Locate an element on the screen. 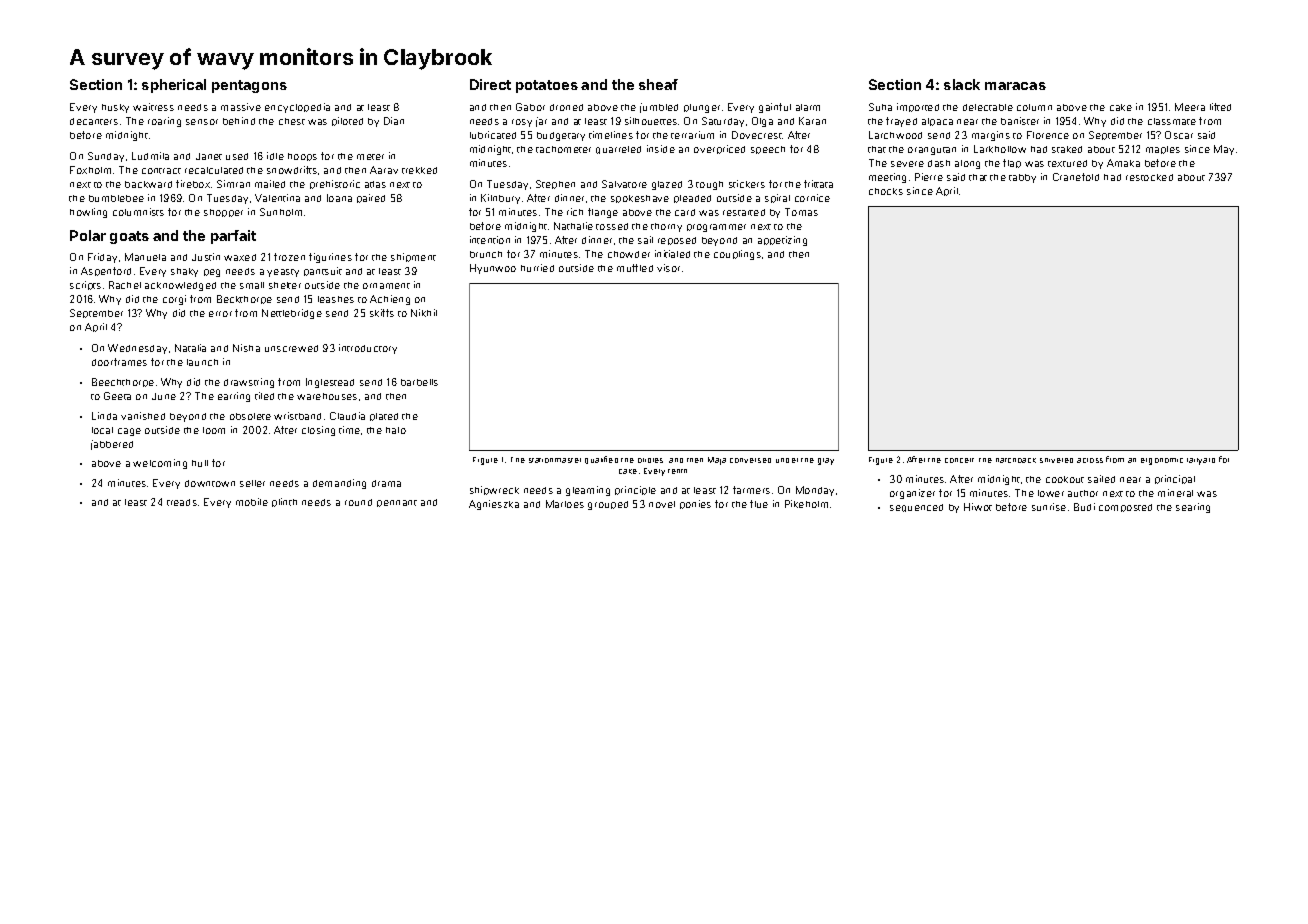 Image resolution: width=1308 pixels, height=924 pixels. ponies is located at coordinates (695, 504).
